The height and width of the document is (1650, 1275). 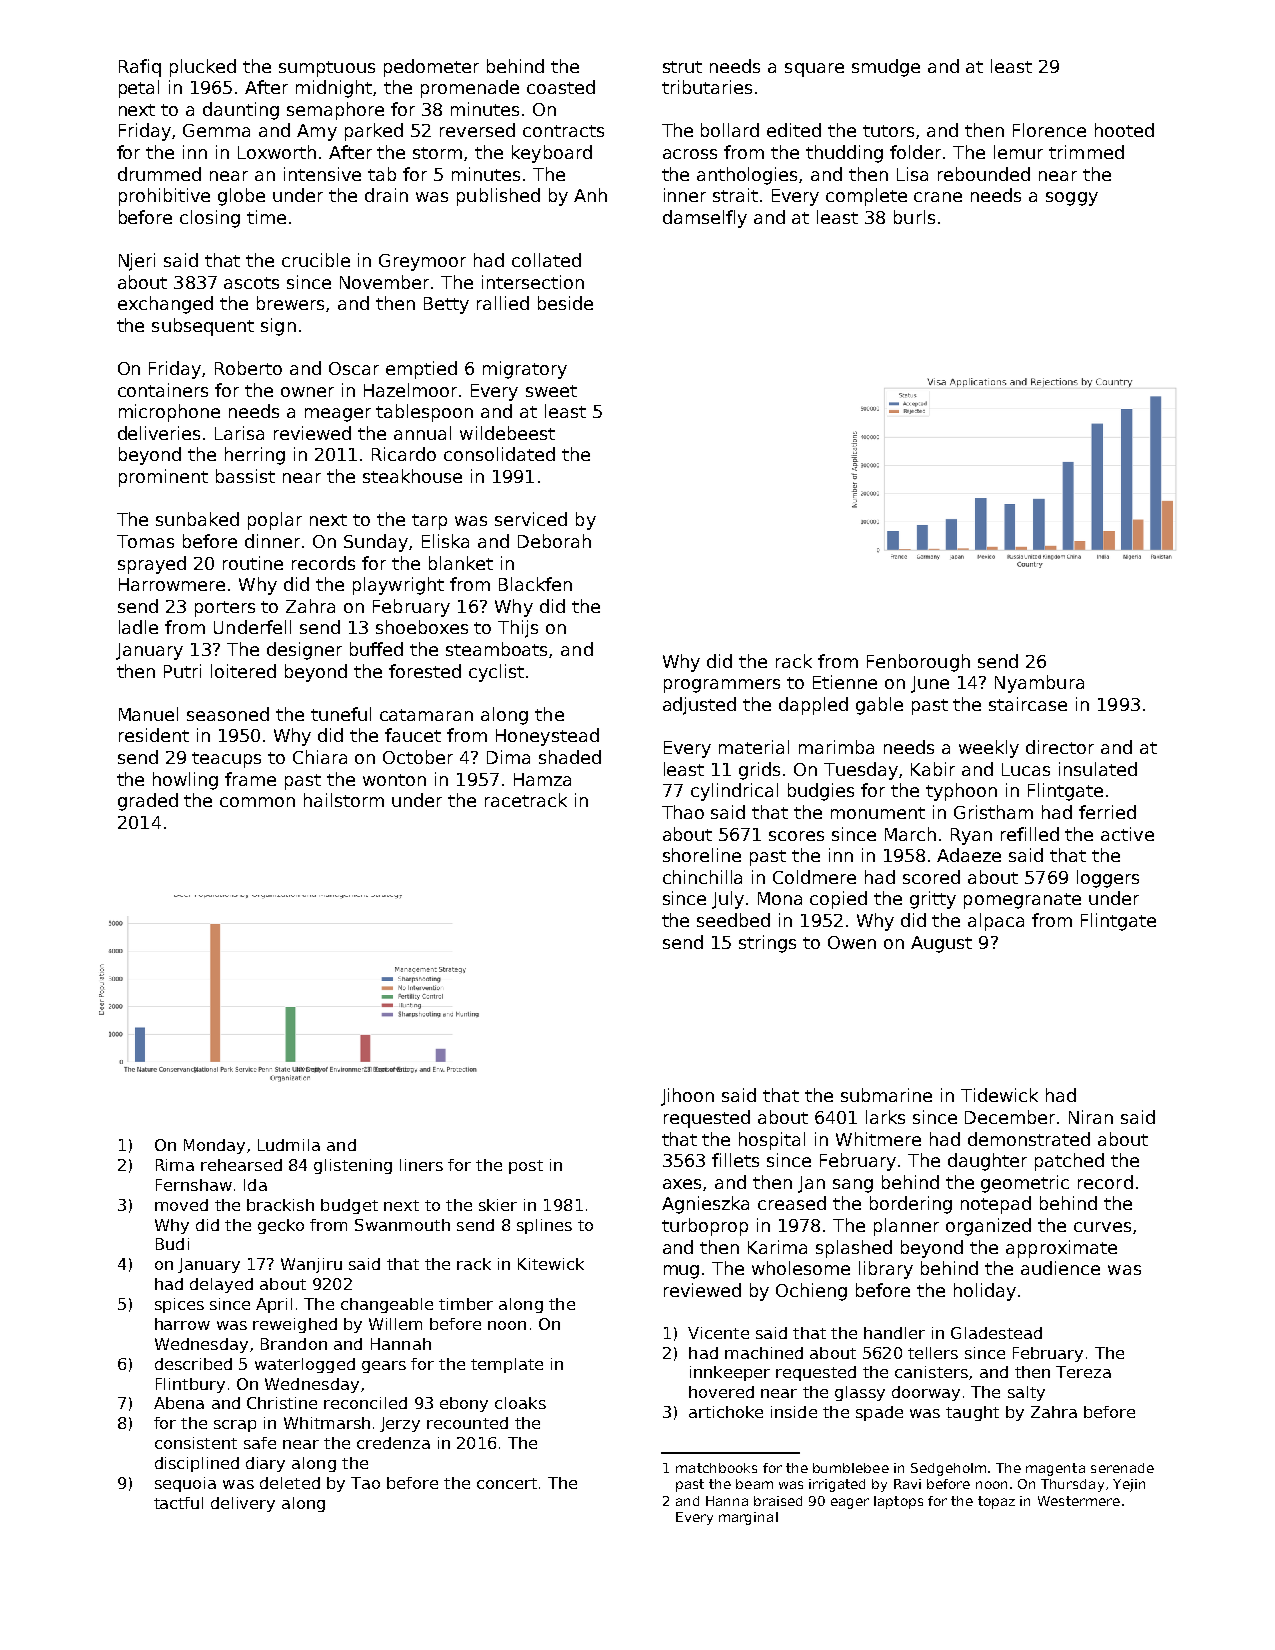 I want to click on plucked, so click(x=203, y=68).
